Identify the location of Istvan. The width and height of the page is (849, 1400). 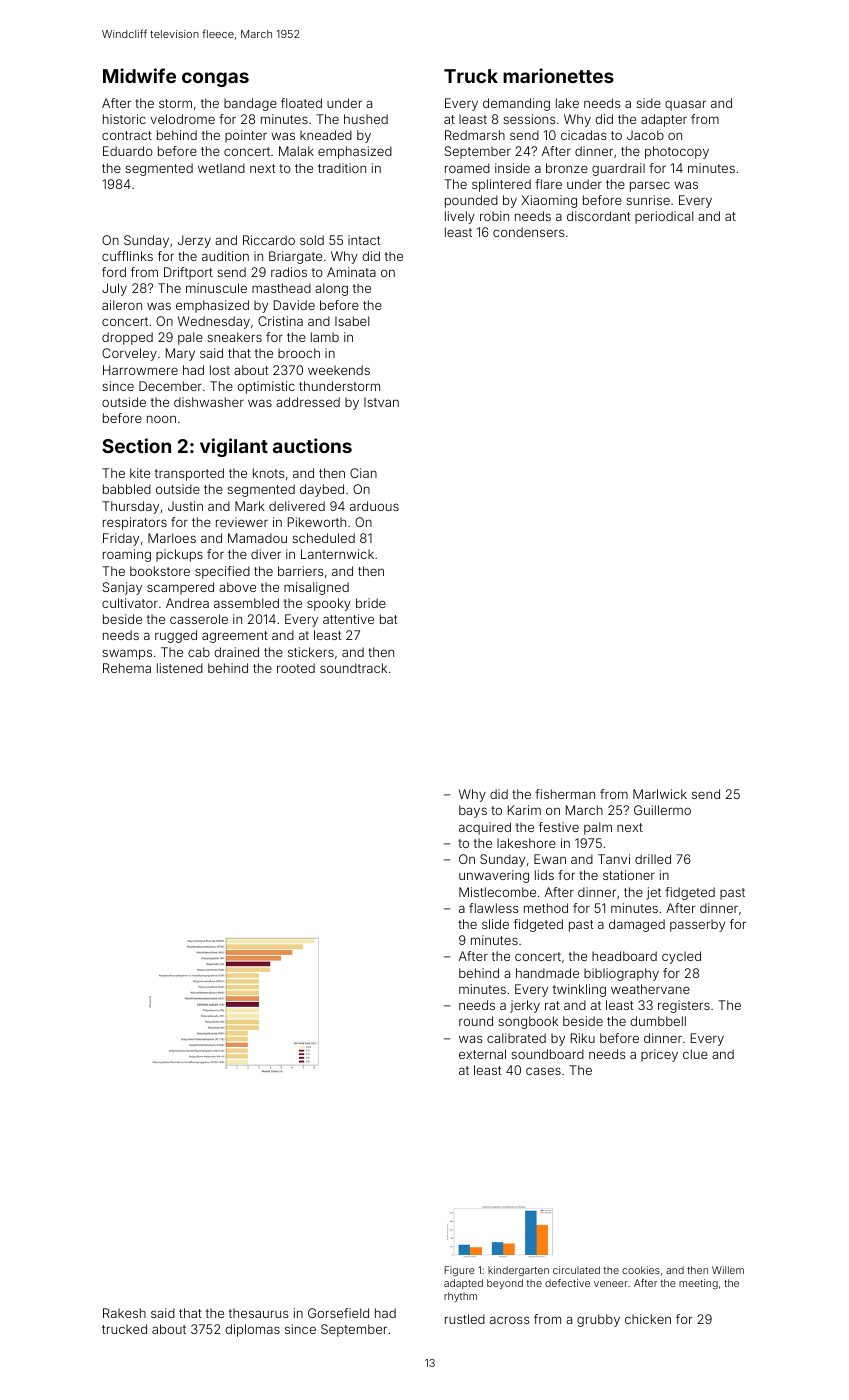
(381, 402).
